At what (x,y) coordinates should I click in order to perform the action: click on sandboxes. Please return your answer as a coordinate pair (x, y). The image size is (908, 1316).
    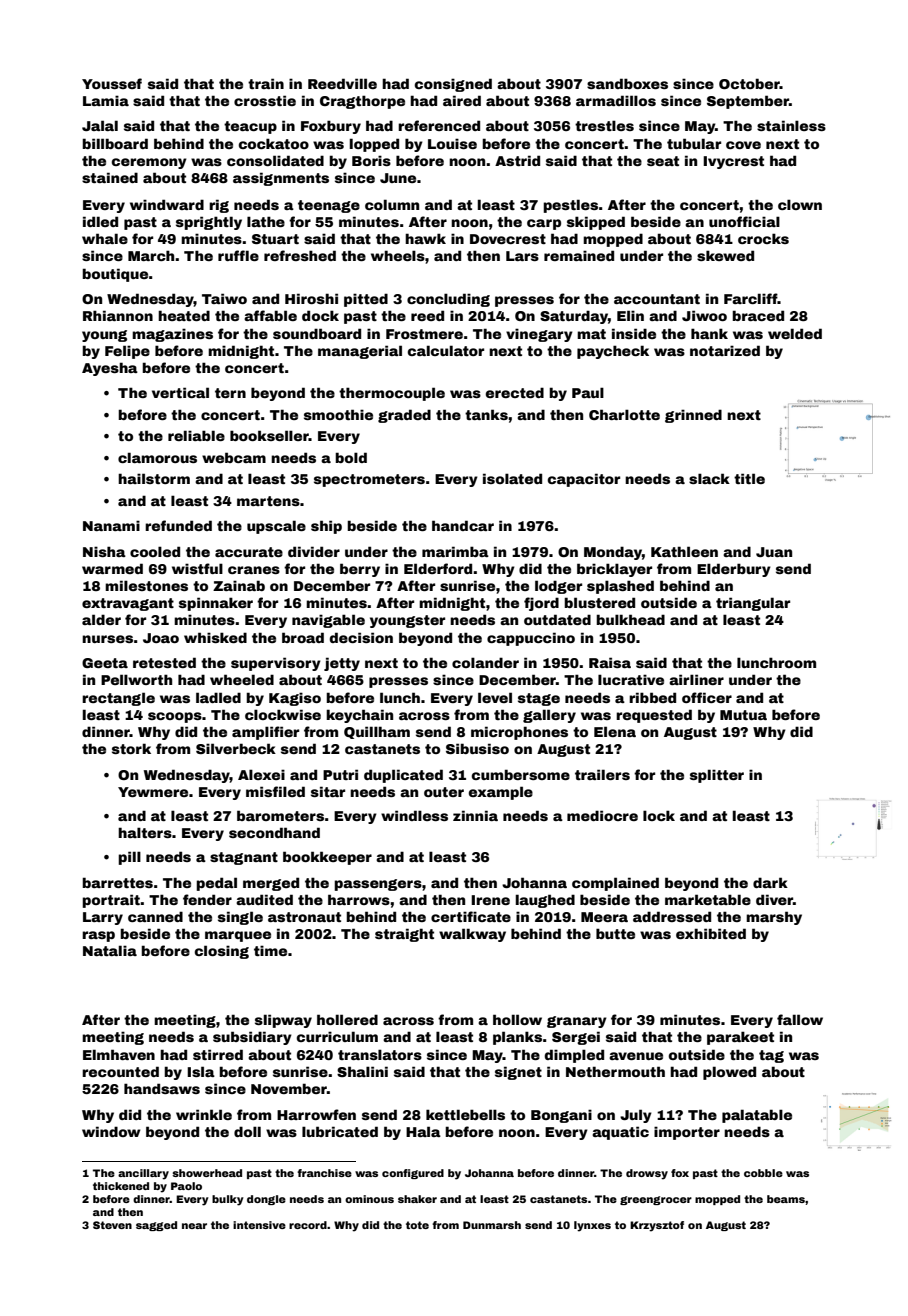
    Looking at the image, I should click on (627, 83).
